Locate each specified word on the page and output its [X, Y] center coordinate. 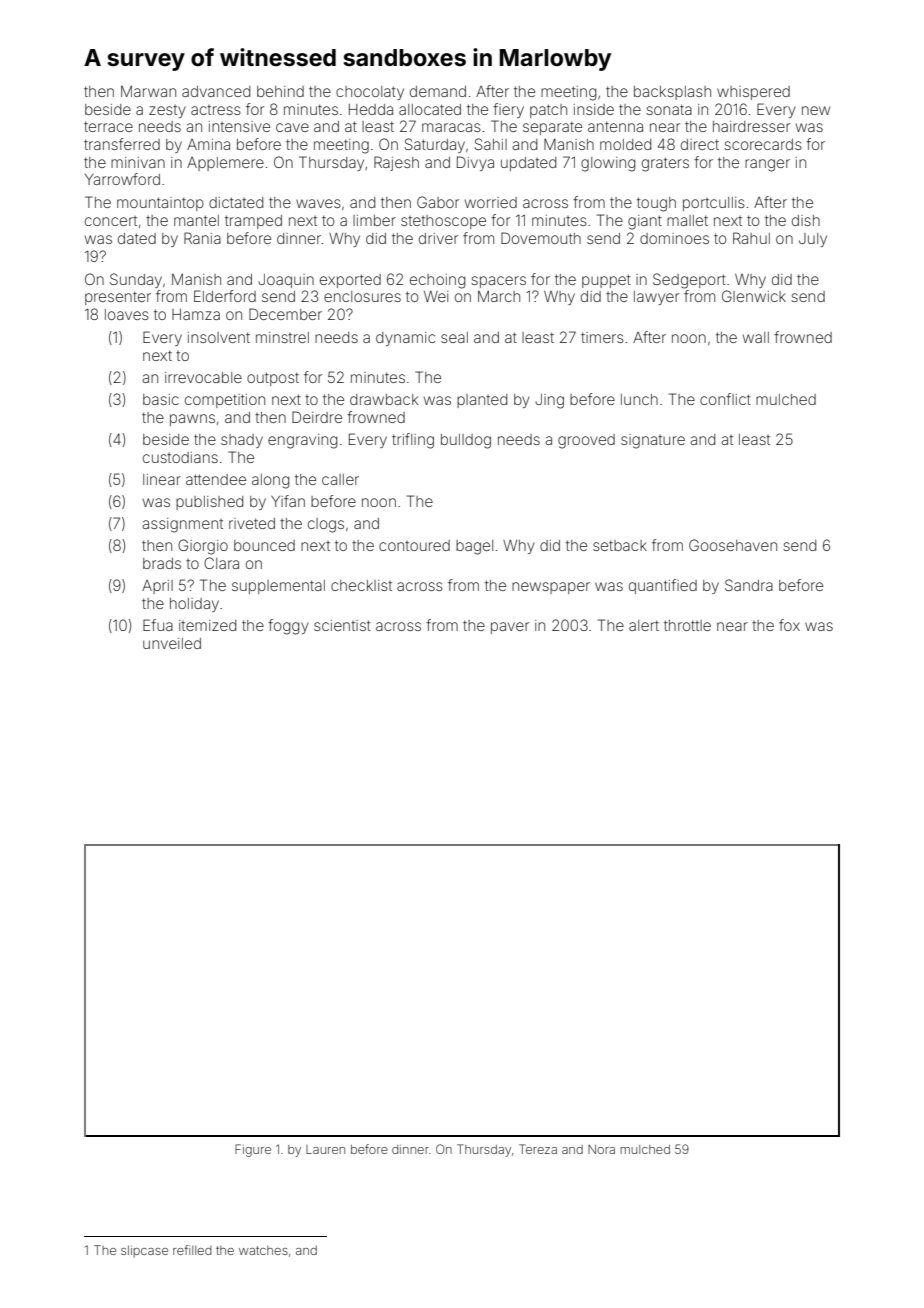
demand [438, 91]
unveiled [172, 643]
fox [789, 625]
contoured [414, 545]
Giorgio [203, 547]
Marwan [148, 91]
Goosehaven [733, 545]
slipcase [144, 1251]
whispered [753, 93]
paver [510, 628]
